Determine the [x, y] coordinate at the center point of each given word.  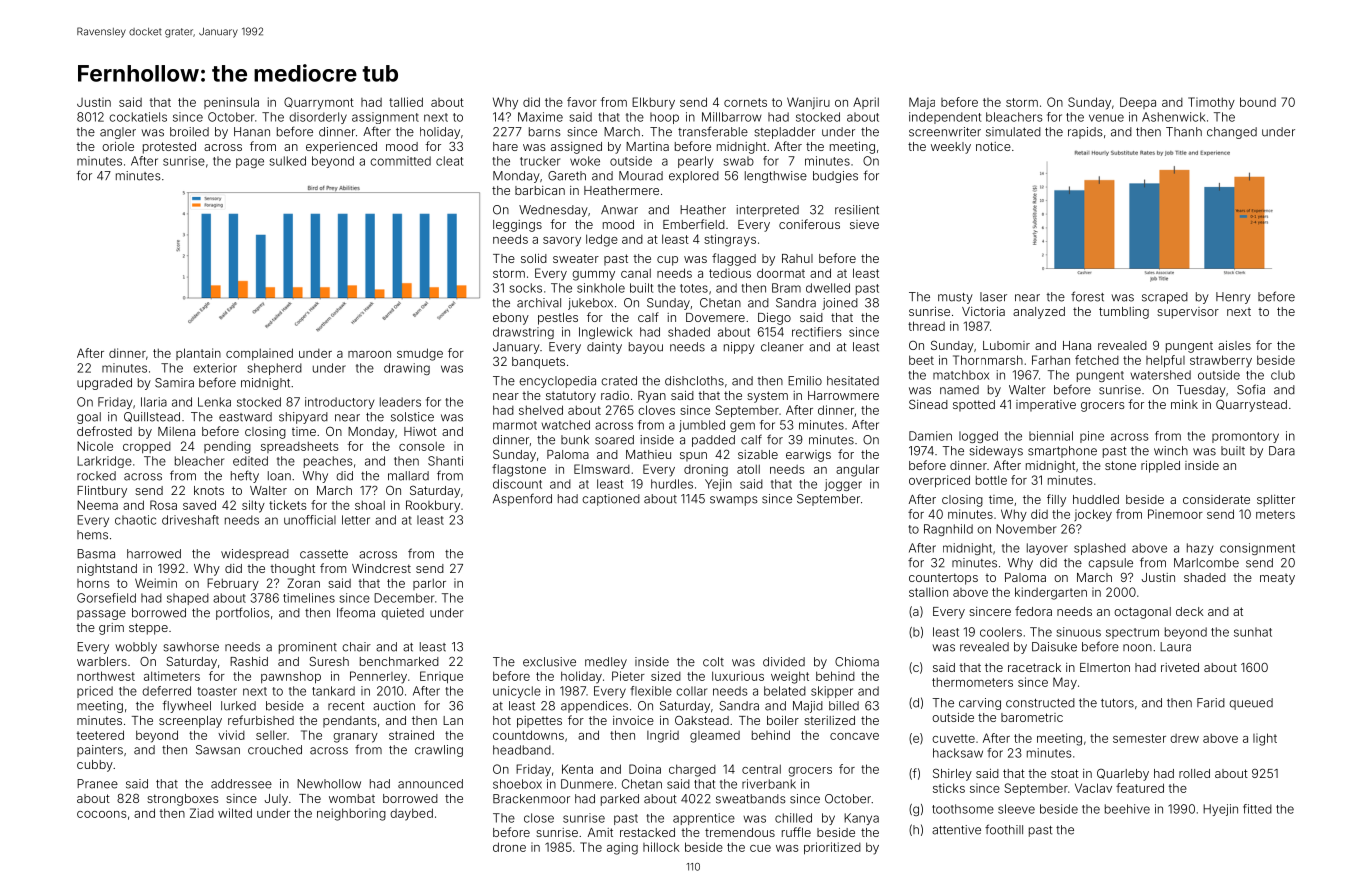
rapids [1085, 133]
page [250, 163]
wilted [235, 813]
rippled [1160, 467]
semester [1139, 738]
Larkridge [104, 462]
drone [509, 847]
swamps [734, 501]
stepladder [784, 133]
